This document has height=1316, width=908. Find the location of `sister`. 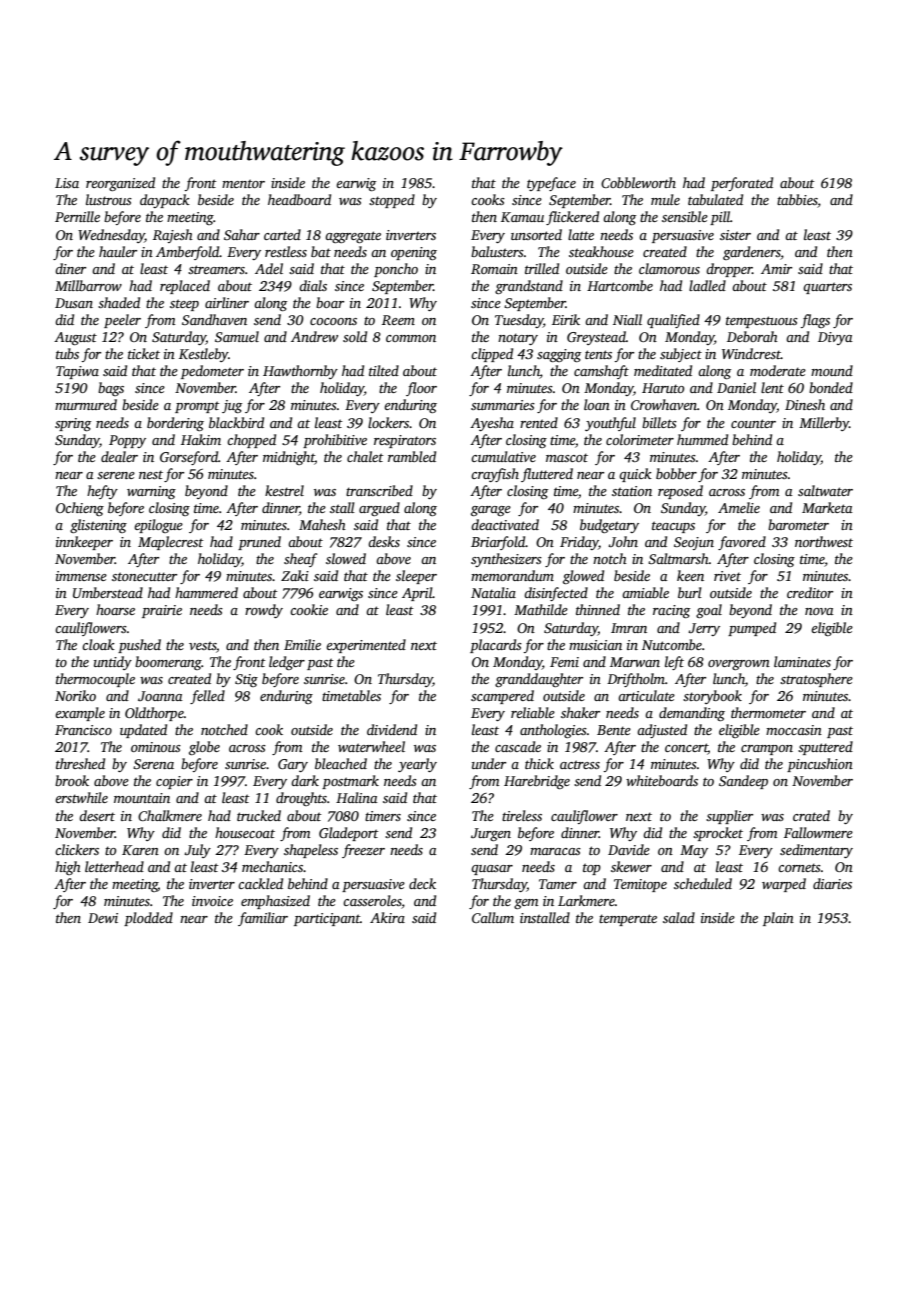

sister is located at coordinates (735, 235).
